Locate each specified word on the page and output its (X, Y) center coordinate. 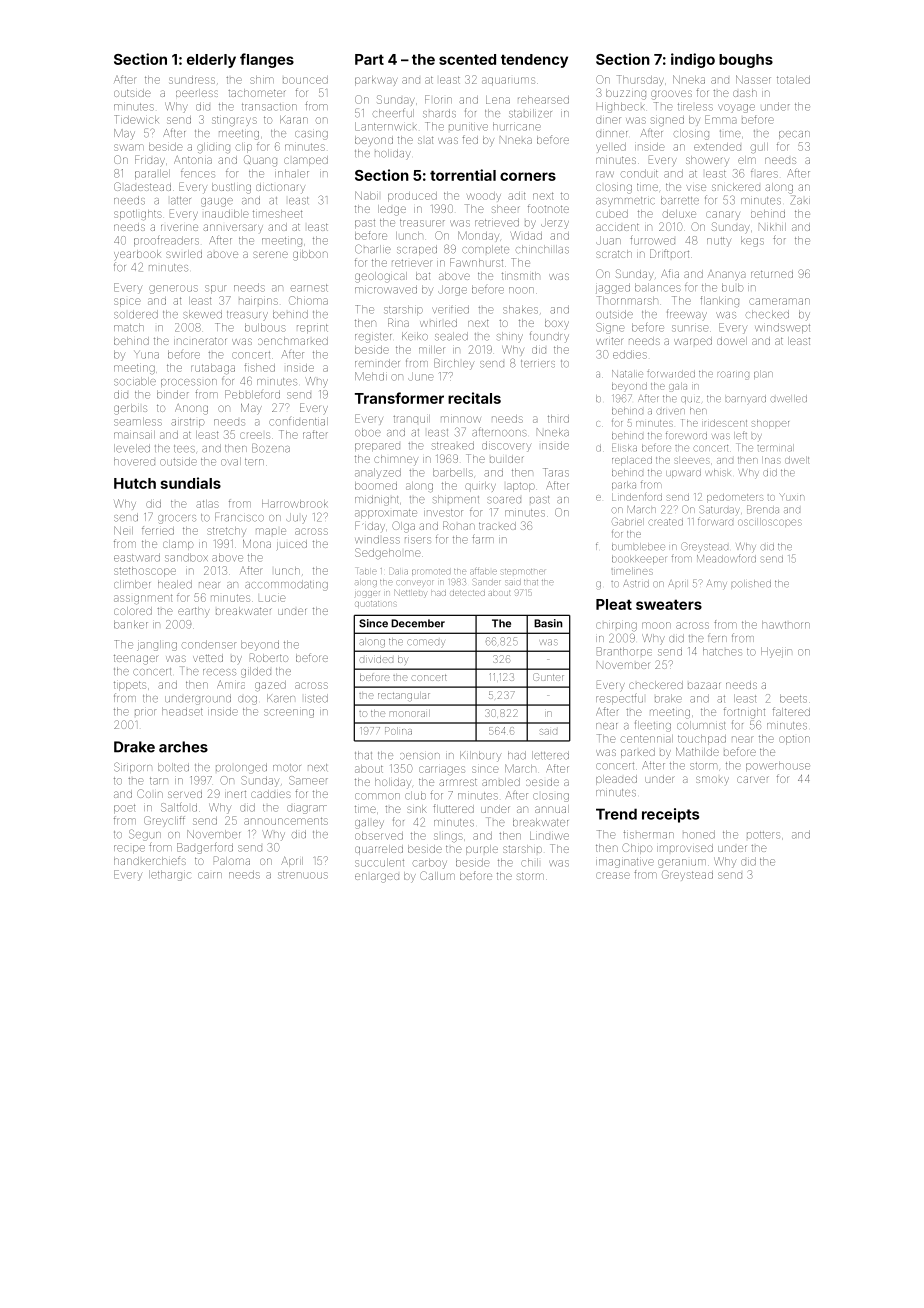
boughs (746, 61)
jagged (613, 288)
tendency (534, 61)
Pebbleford (252, 394)
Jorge (452, 291)
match (129, 327)
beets (793, 698)
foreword (686, 435)
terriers (538, 364)
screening (289, 713)
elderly (211, 61)
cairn (210, 875)
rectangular (404, 696)
